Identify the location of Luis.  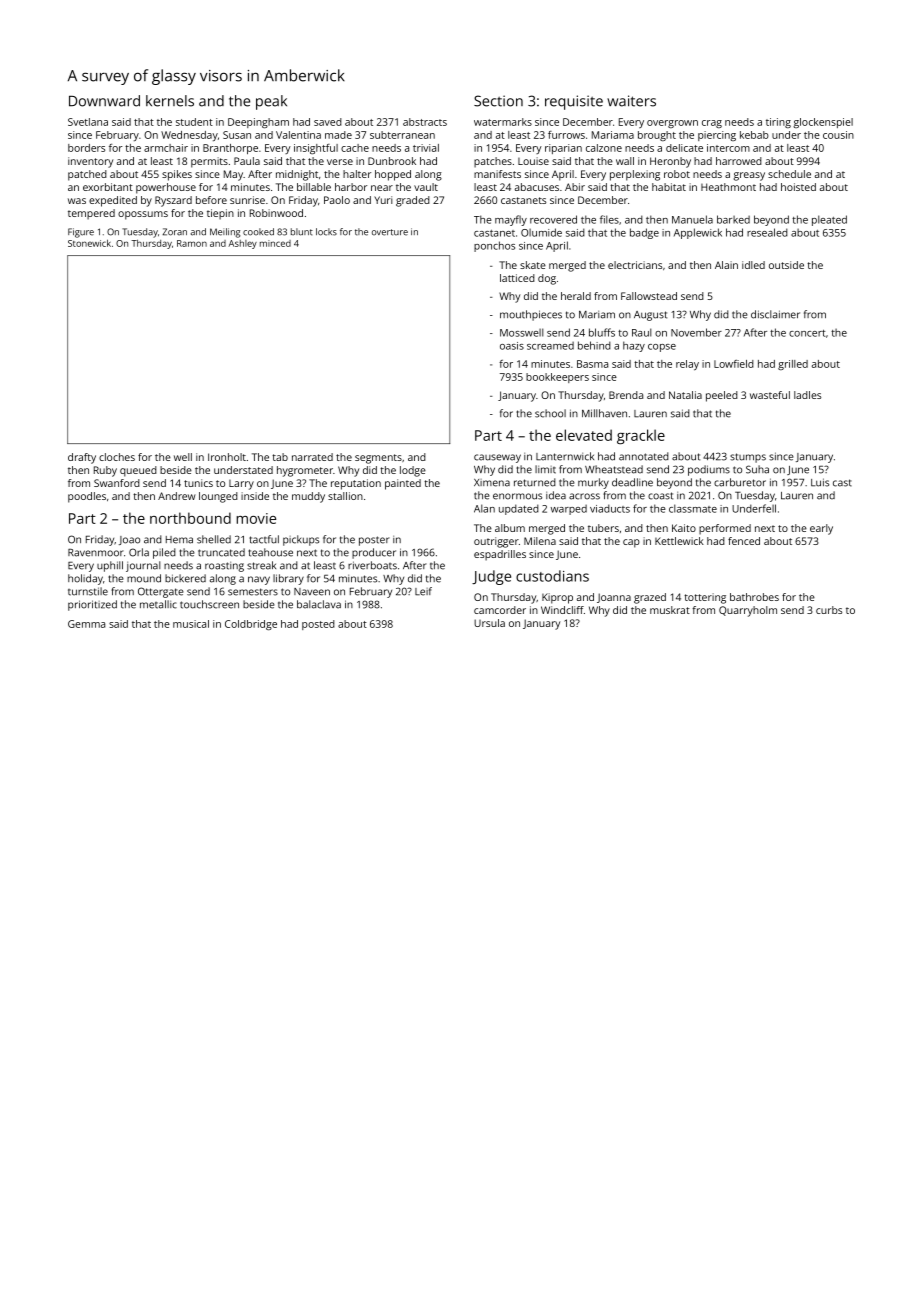
(820, 482).
